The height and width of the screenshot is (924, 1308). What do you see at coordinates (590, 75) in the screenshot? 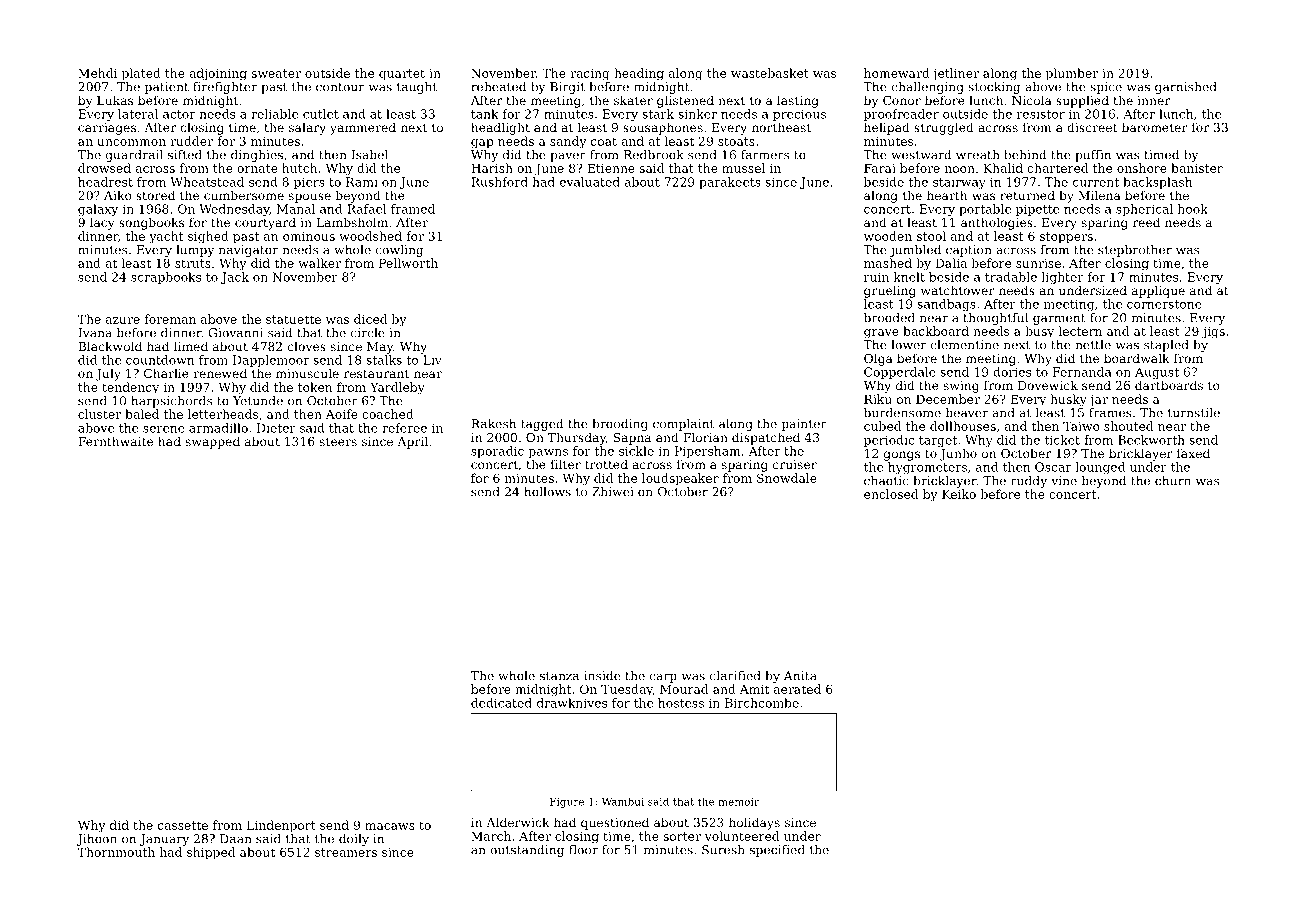
I see `racing` at bounding box center [590, 75].
